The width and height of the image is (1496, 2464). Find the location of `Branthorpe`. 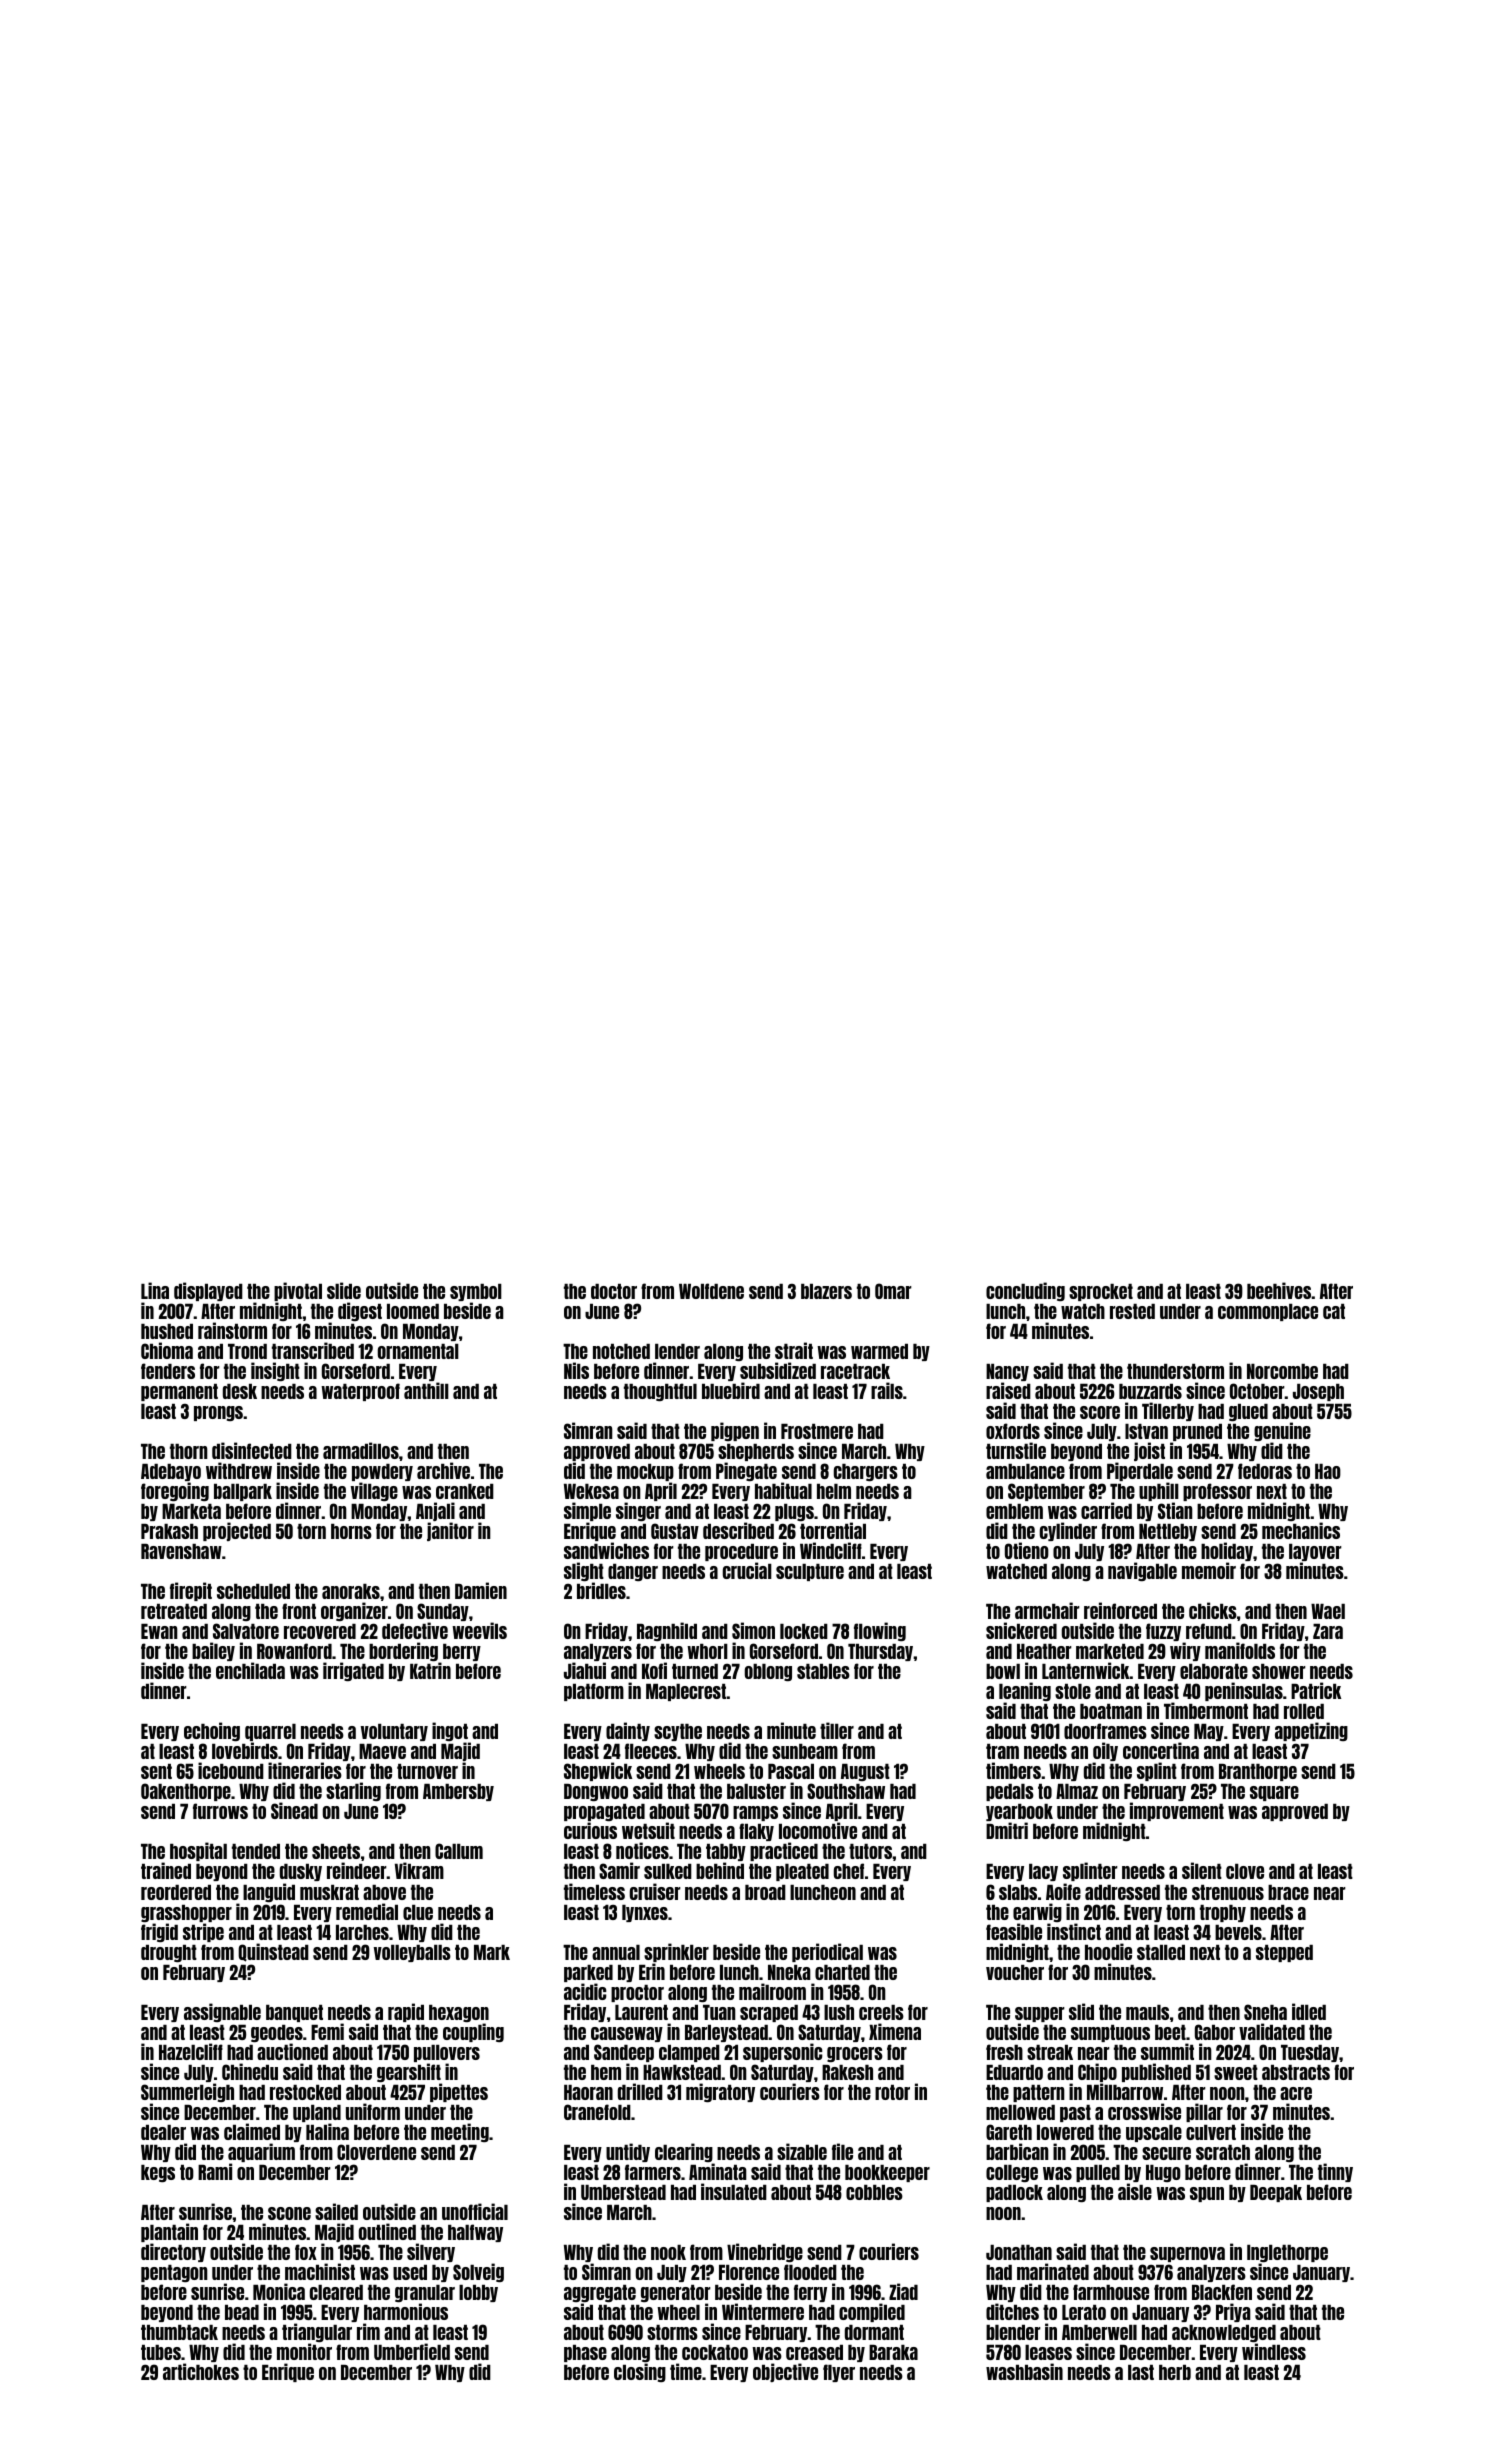

Branthorpe is located at coordinates (1258, 1772).
